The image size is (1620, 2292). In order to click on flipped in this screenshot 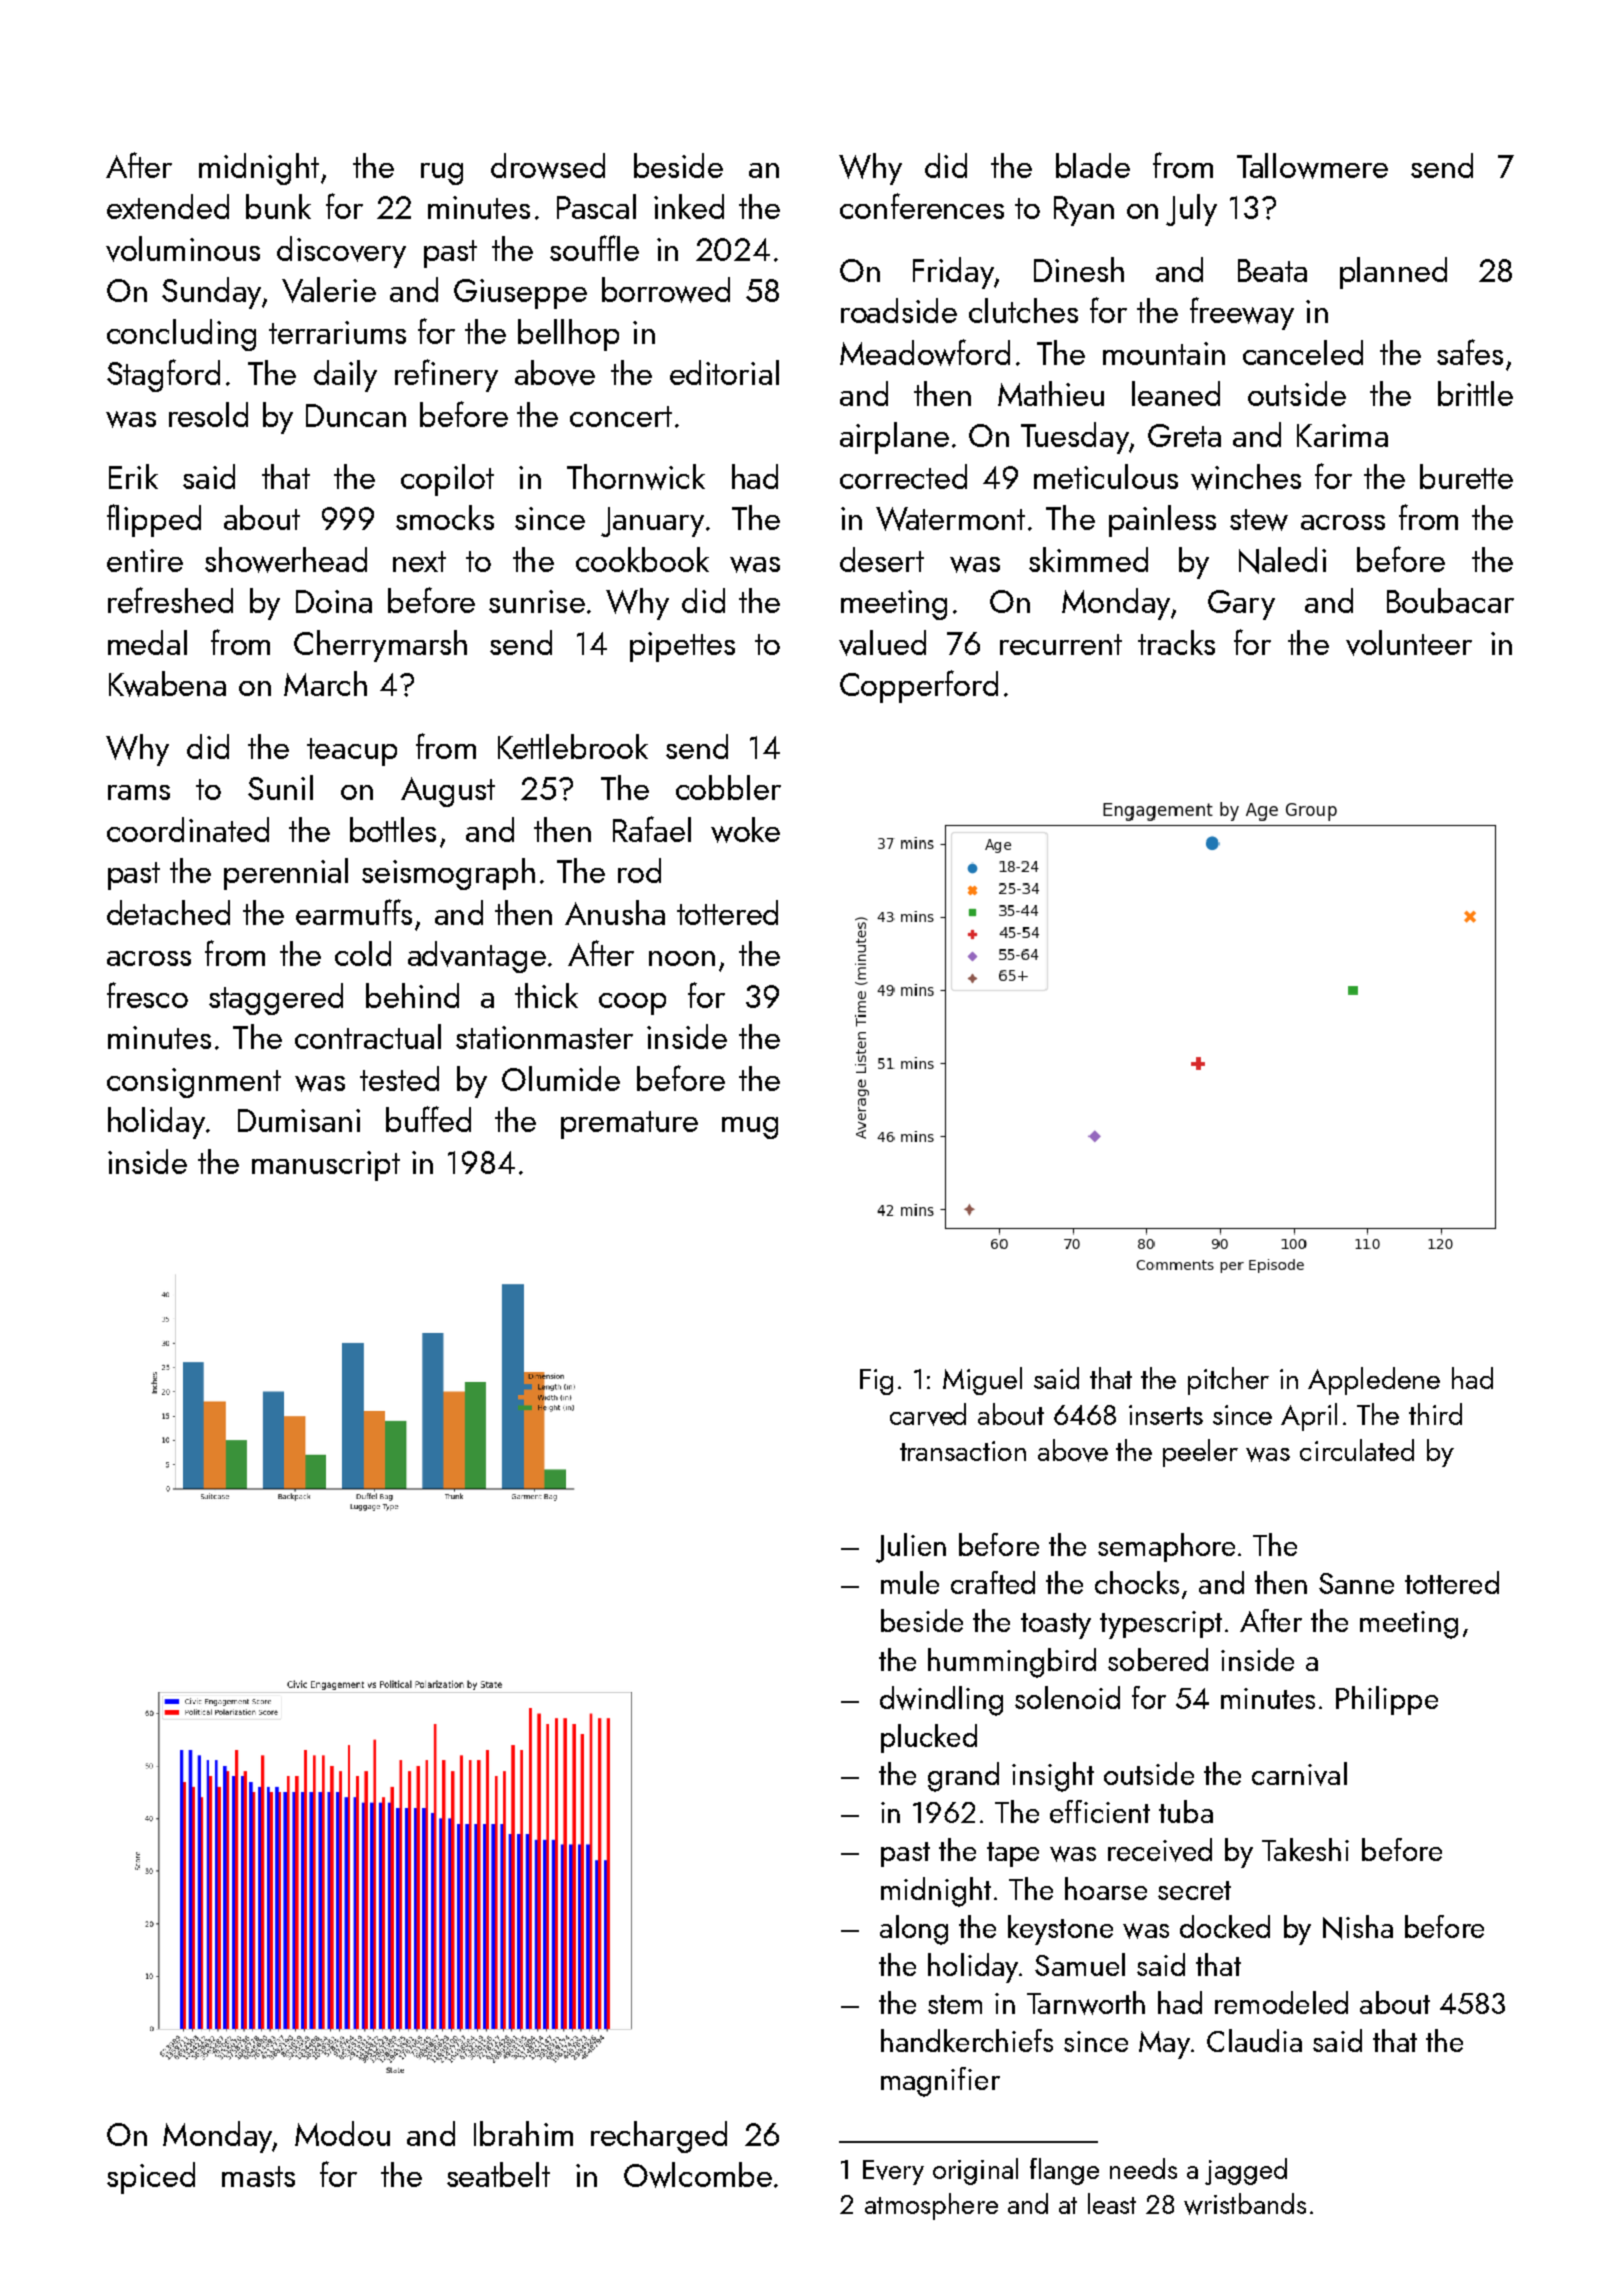, I will do `click(154, 520)`.
